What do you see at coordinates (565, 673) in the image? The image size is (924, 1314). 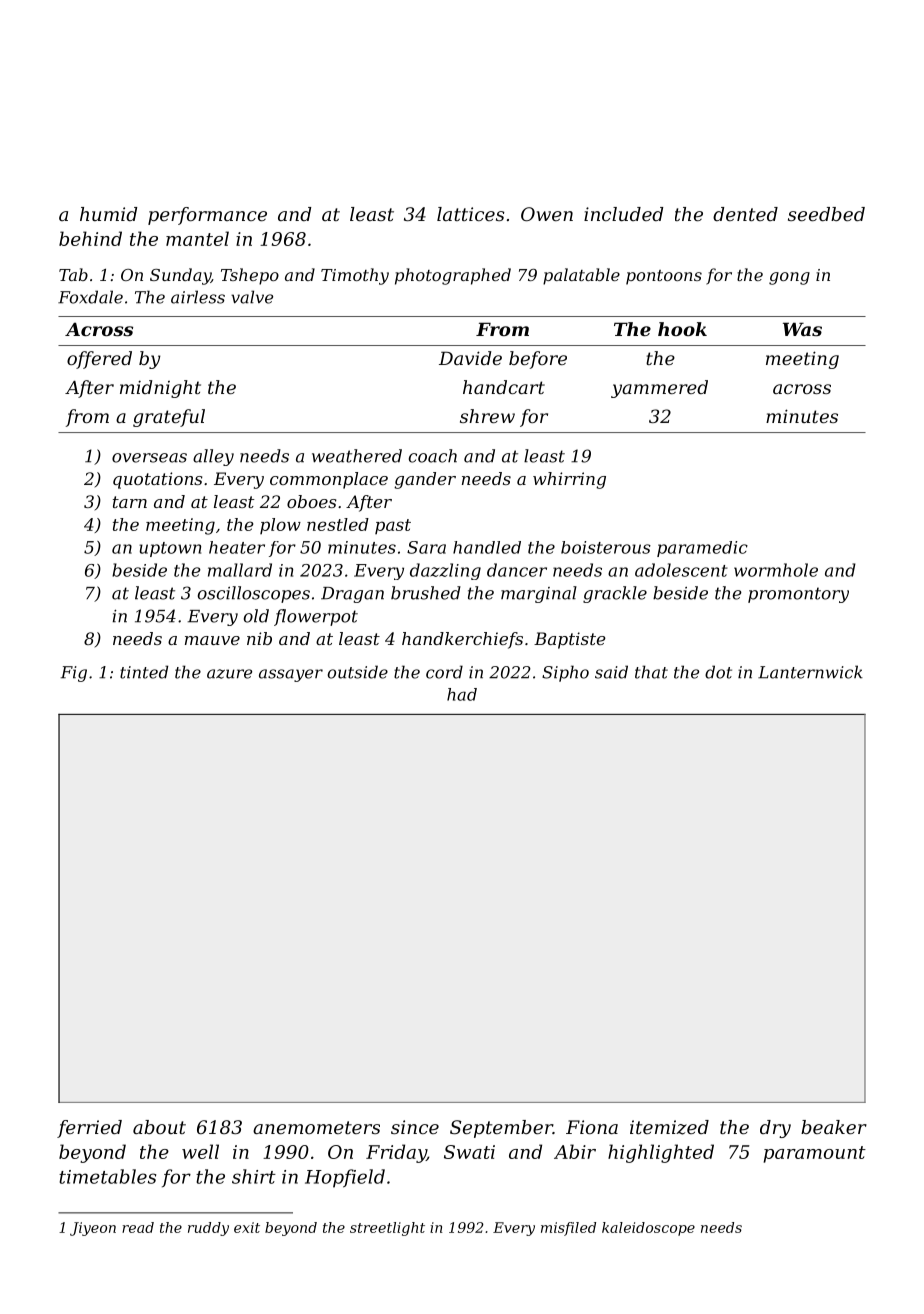 I see `Sipho` at bounding box center [565, 673].
